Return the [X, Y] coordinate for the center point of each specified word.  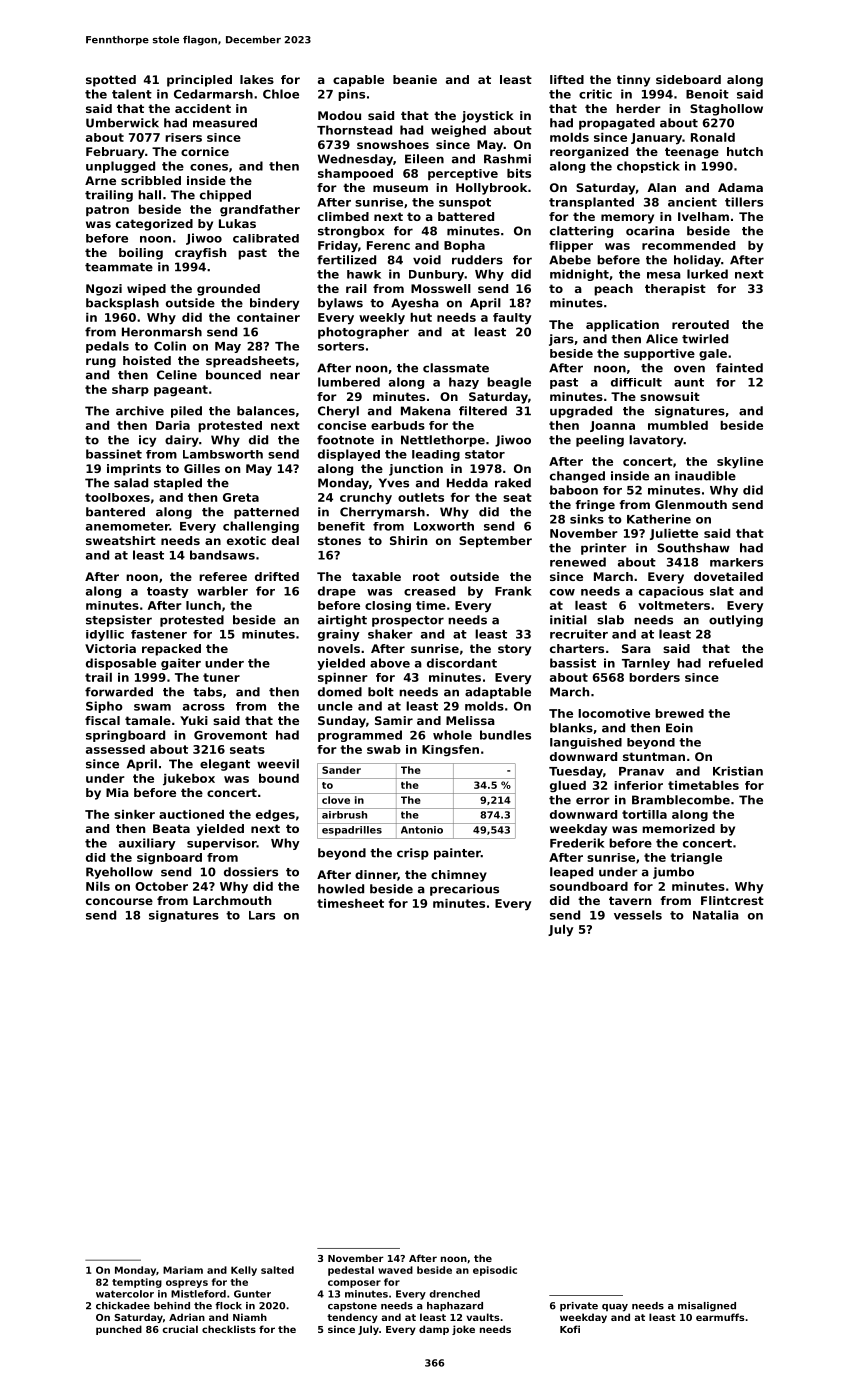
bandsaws [222, 555]
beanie [415, 79]
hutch [745, 151]
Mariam [183, 1270]
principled [199, 81]
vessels [638, 915]
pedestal [351, 1271]
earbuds [398, 425]
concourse [119, 901]
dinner [376, 875]
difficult [636, 382]
